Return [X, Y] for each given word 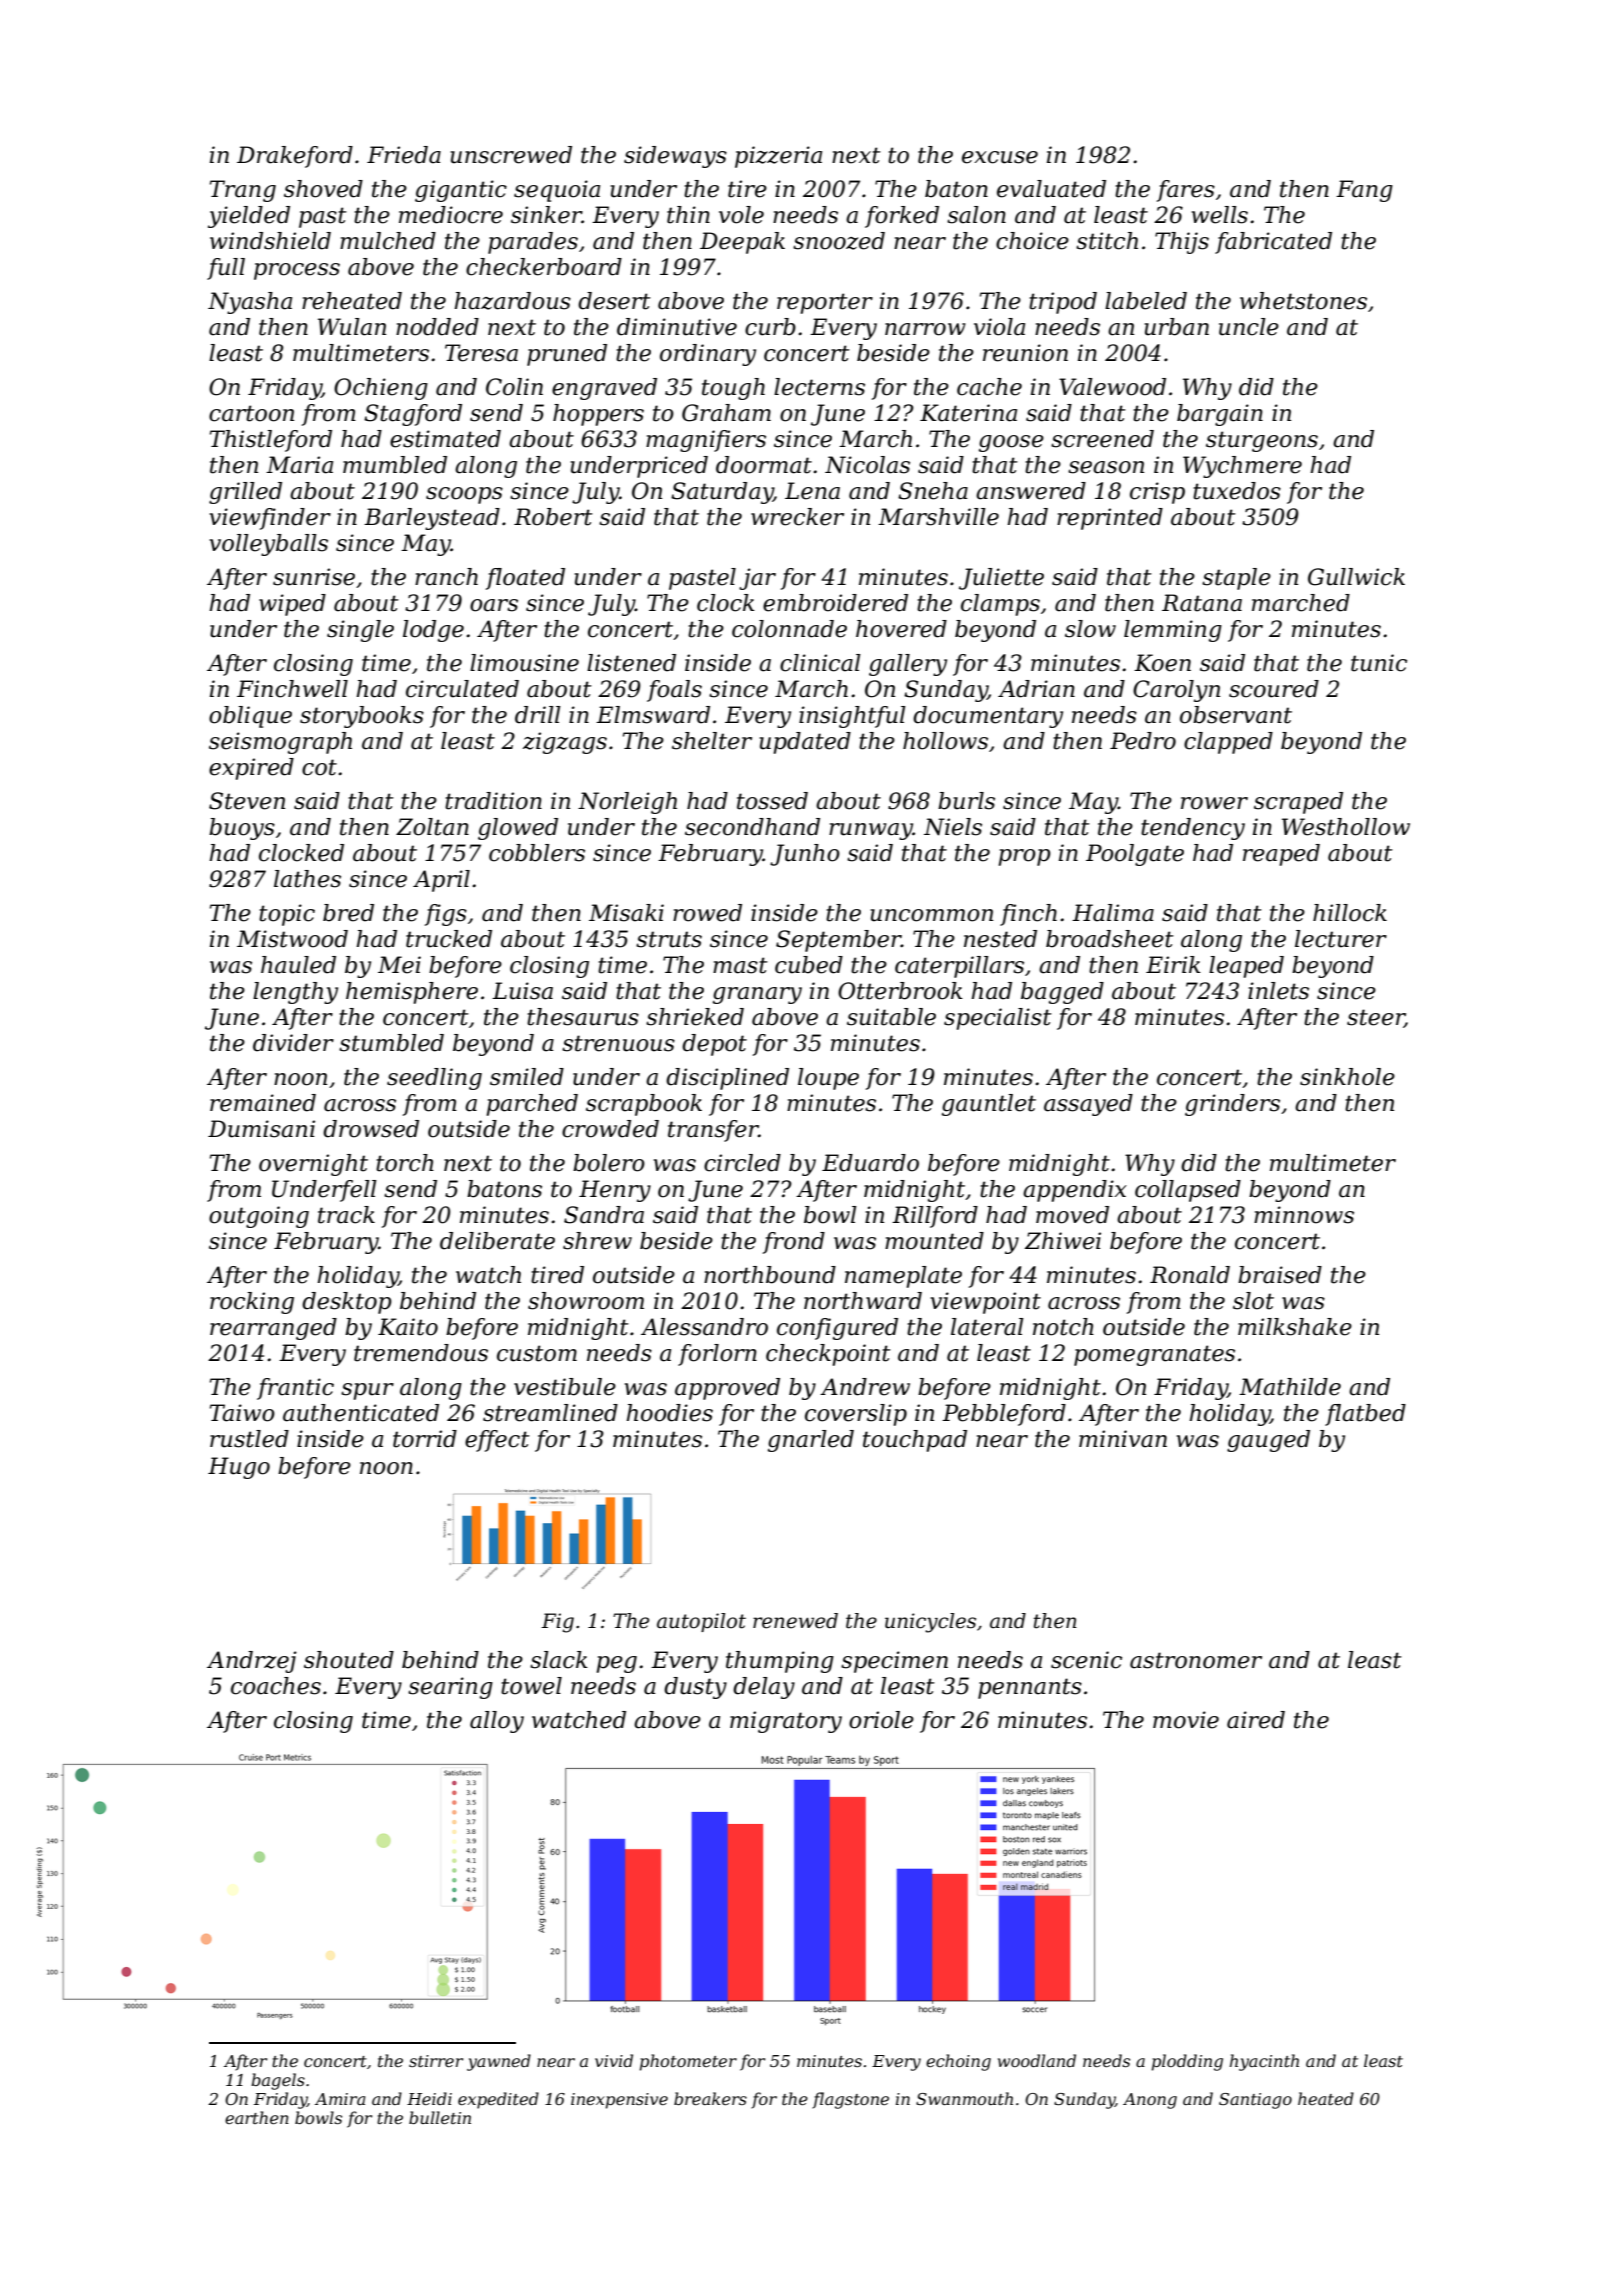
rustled [249, 1439]
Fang [1364, 191]
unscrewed [511, 155]
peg [617, 1664]
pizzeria [778, 157]
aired [1256, 1720]
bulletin [440, 2117]
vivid [614, 2060]
